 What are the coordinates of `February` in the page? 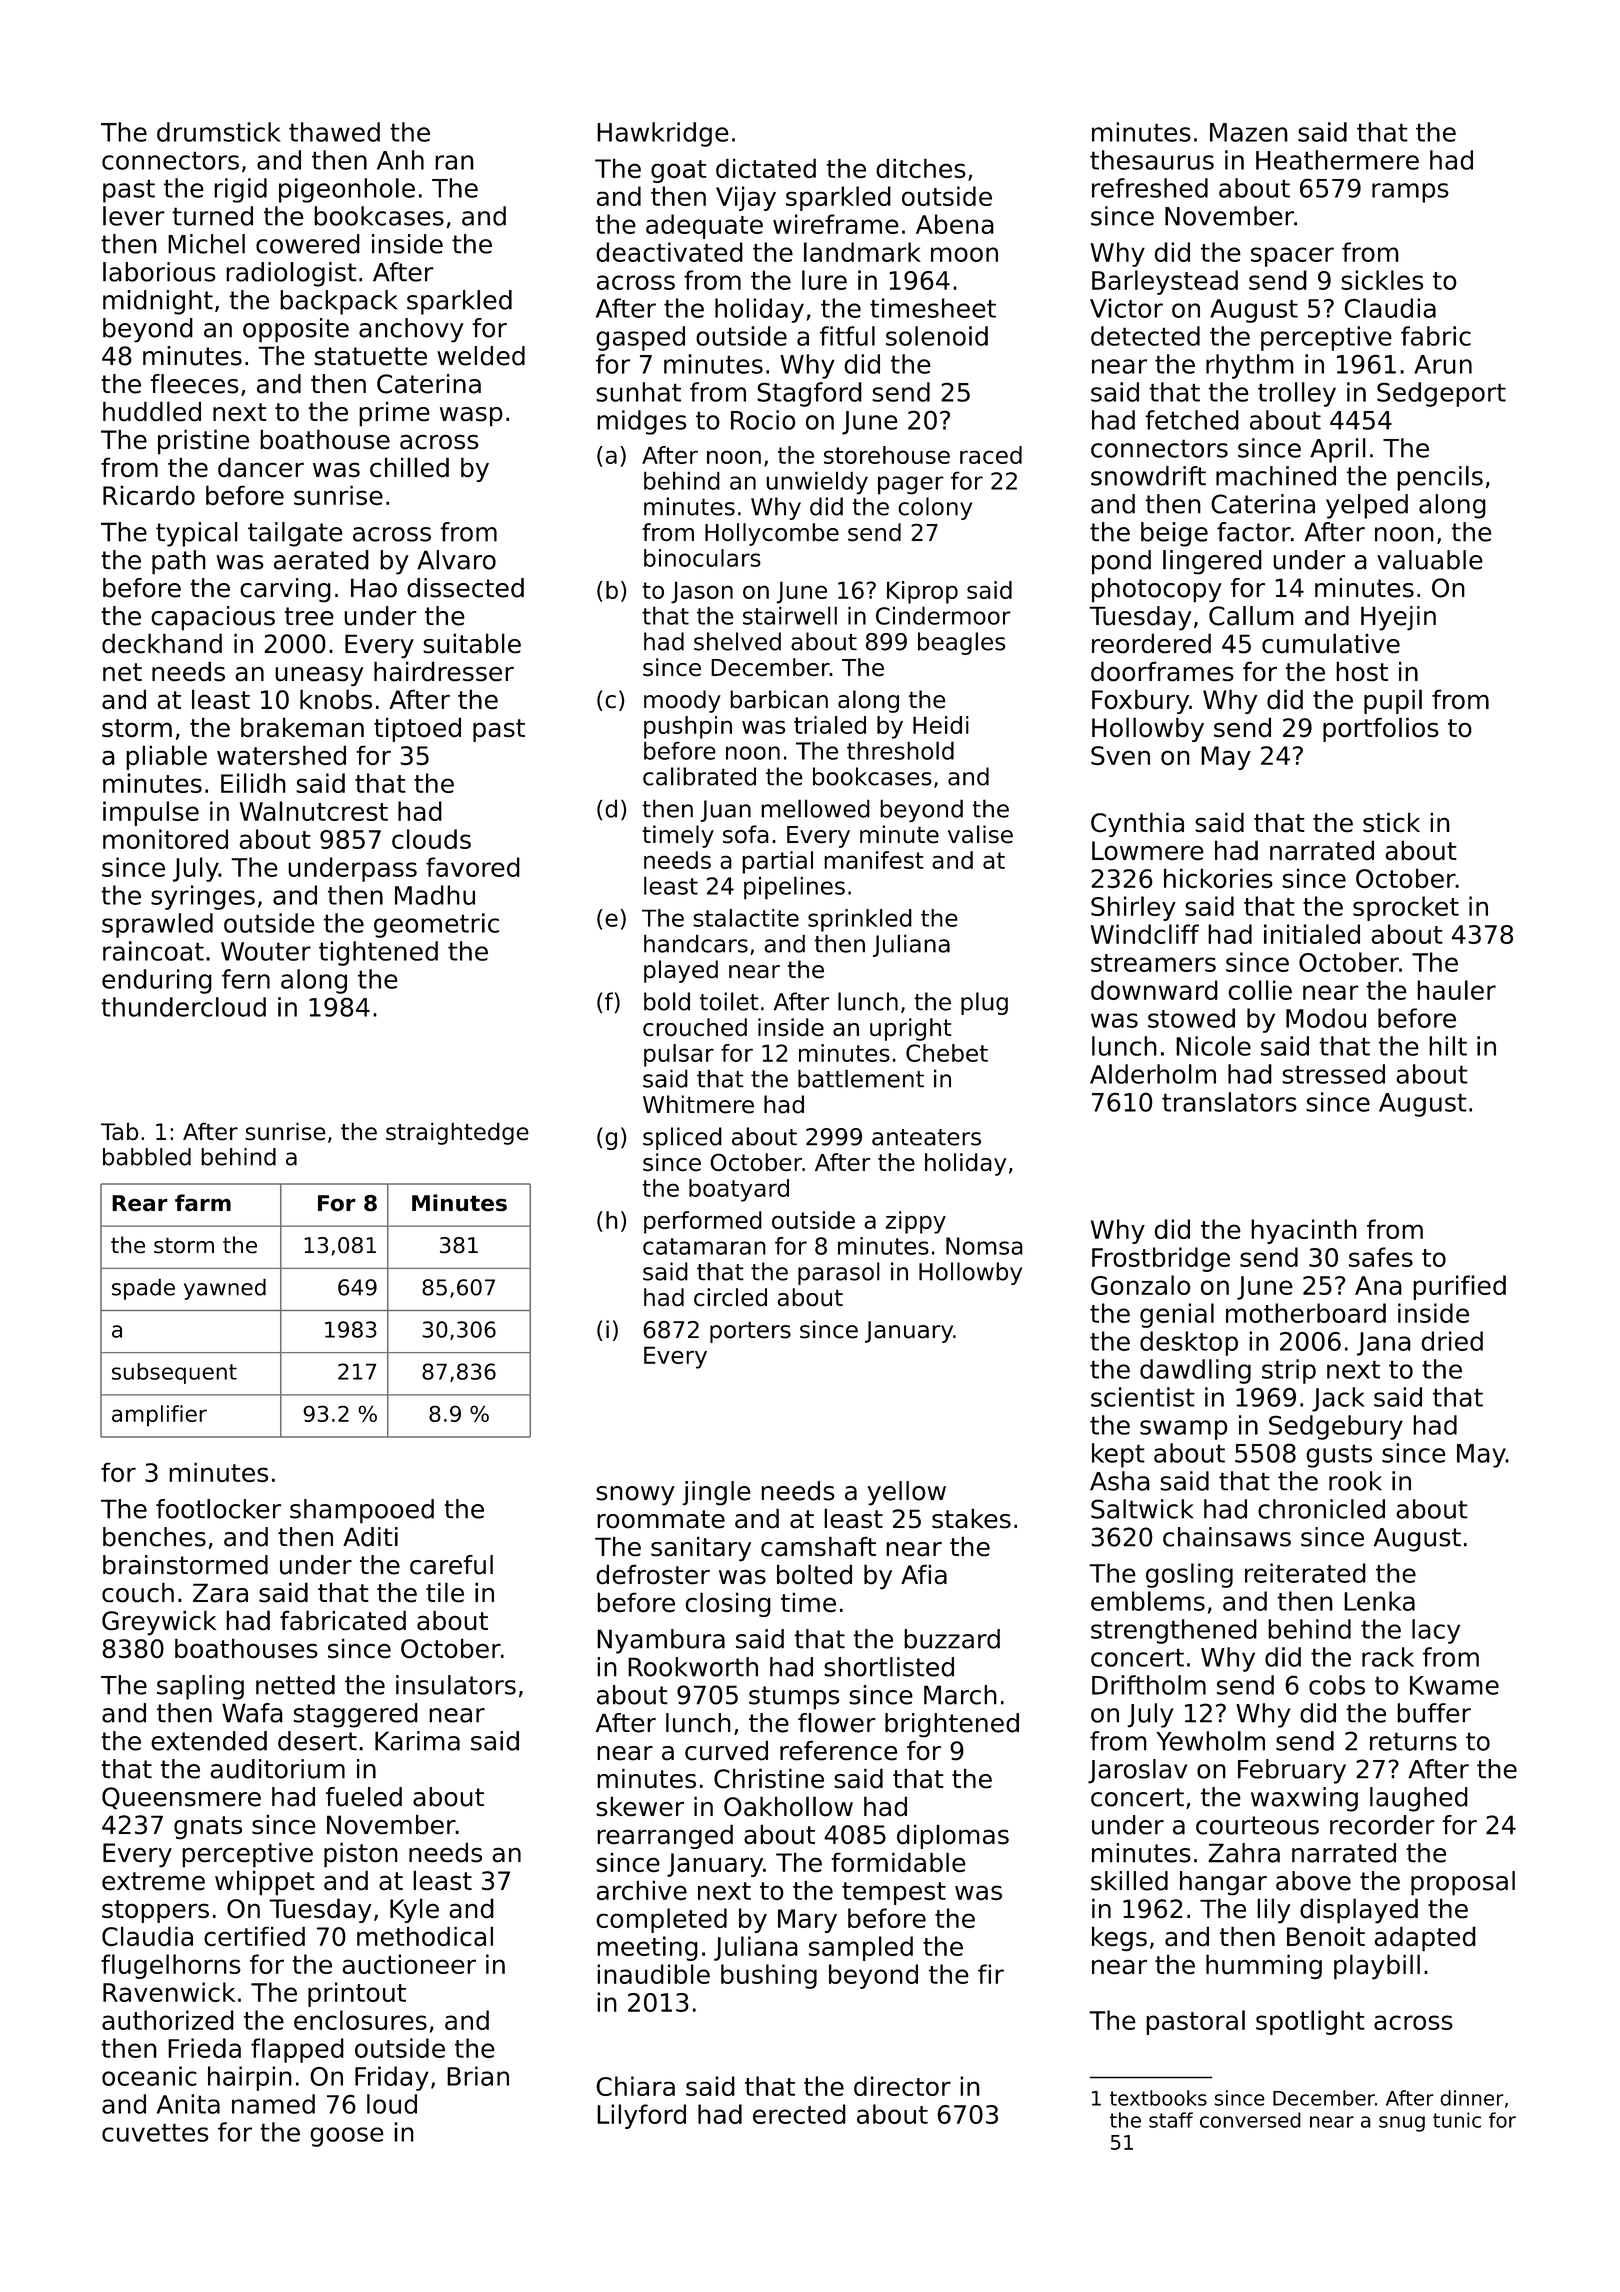 It's located at (1292, 1771).
